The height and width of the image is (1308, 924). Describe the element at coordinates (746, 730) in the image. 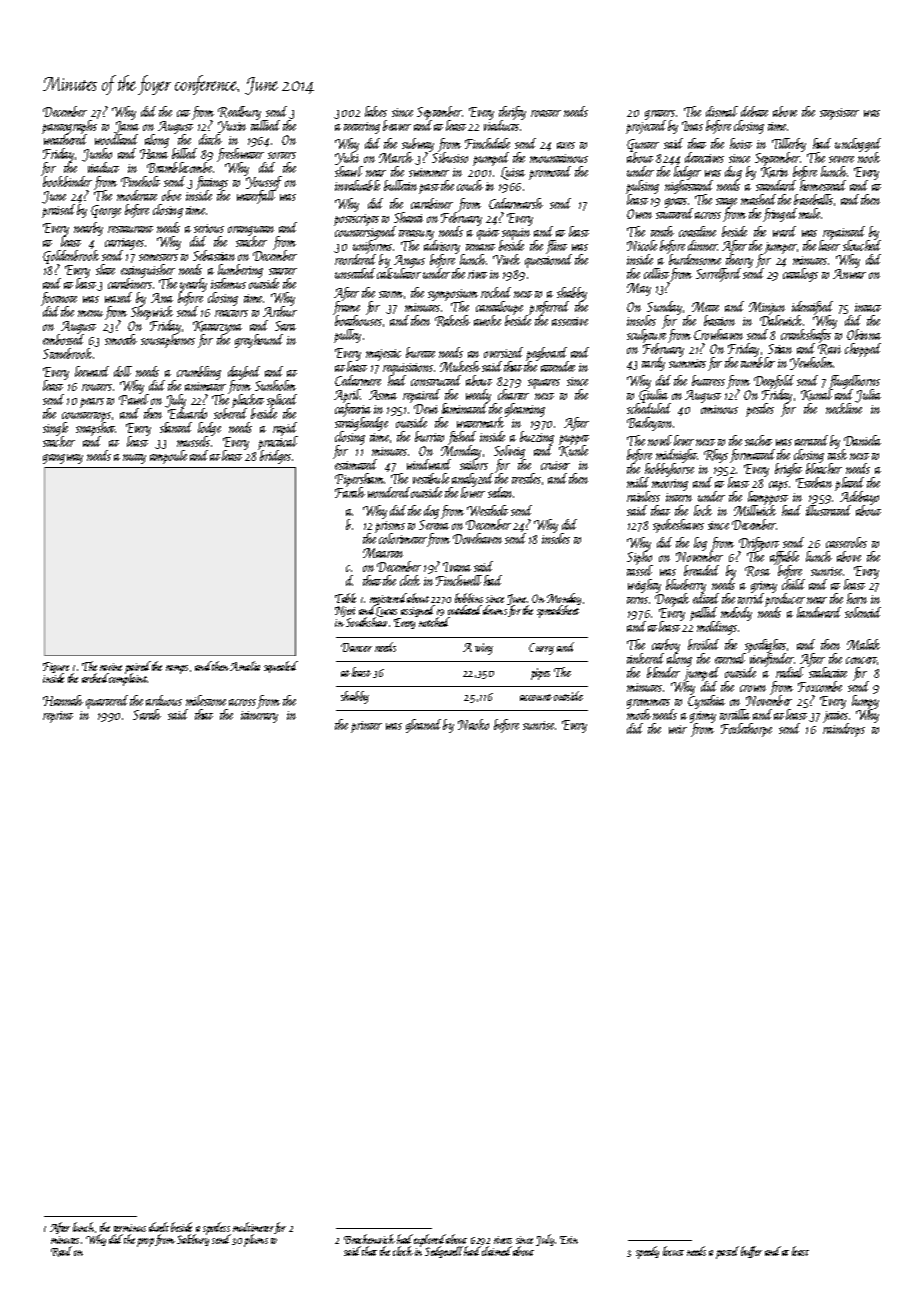

I see `Foxlethorpe` at that location.
